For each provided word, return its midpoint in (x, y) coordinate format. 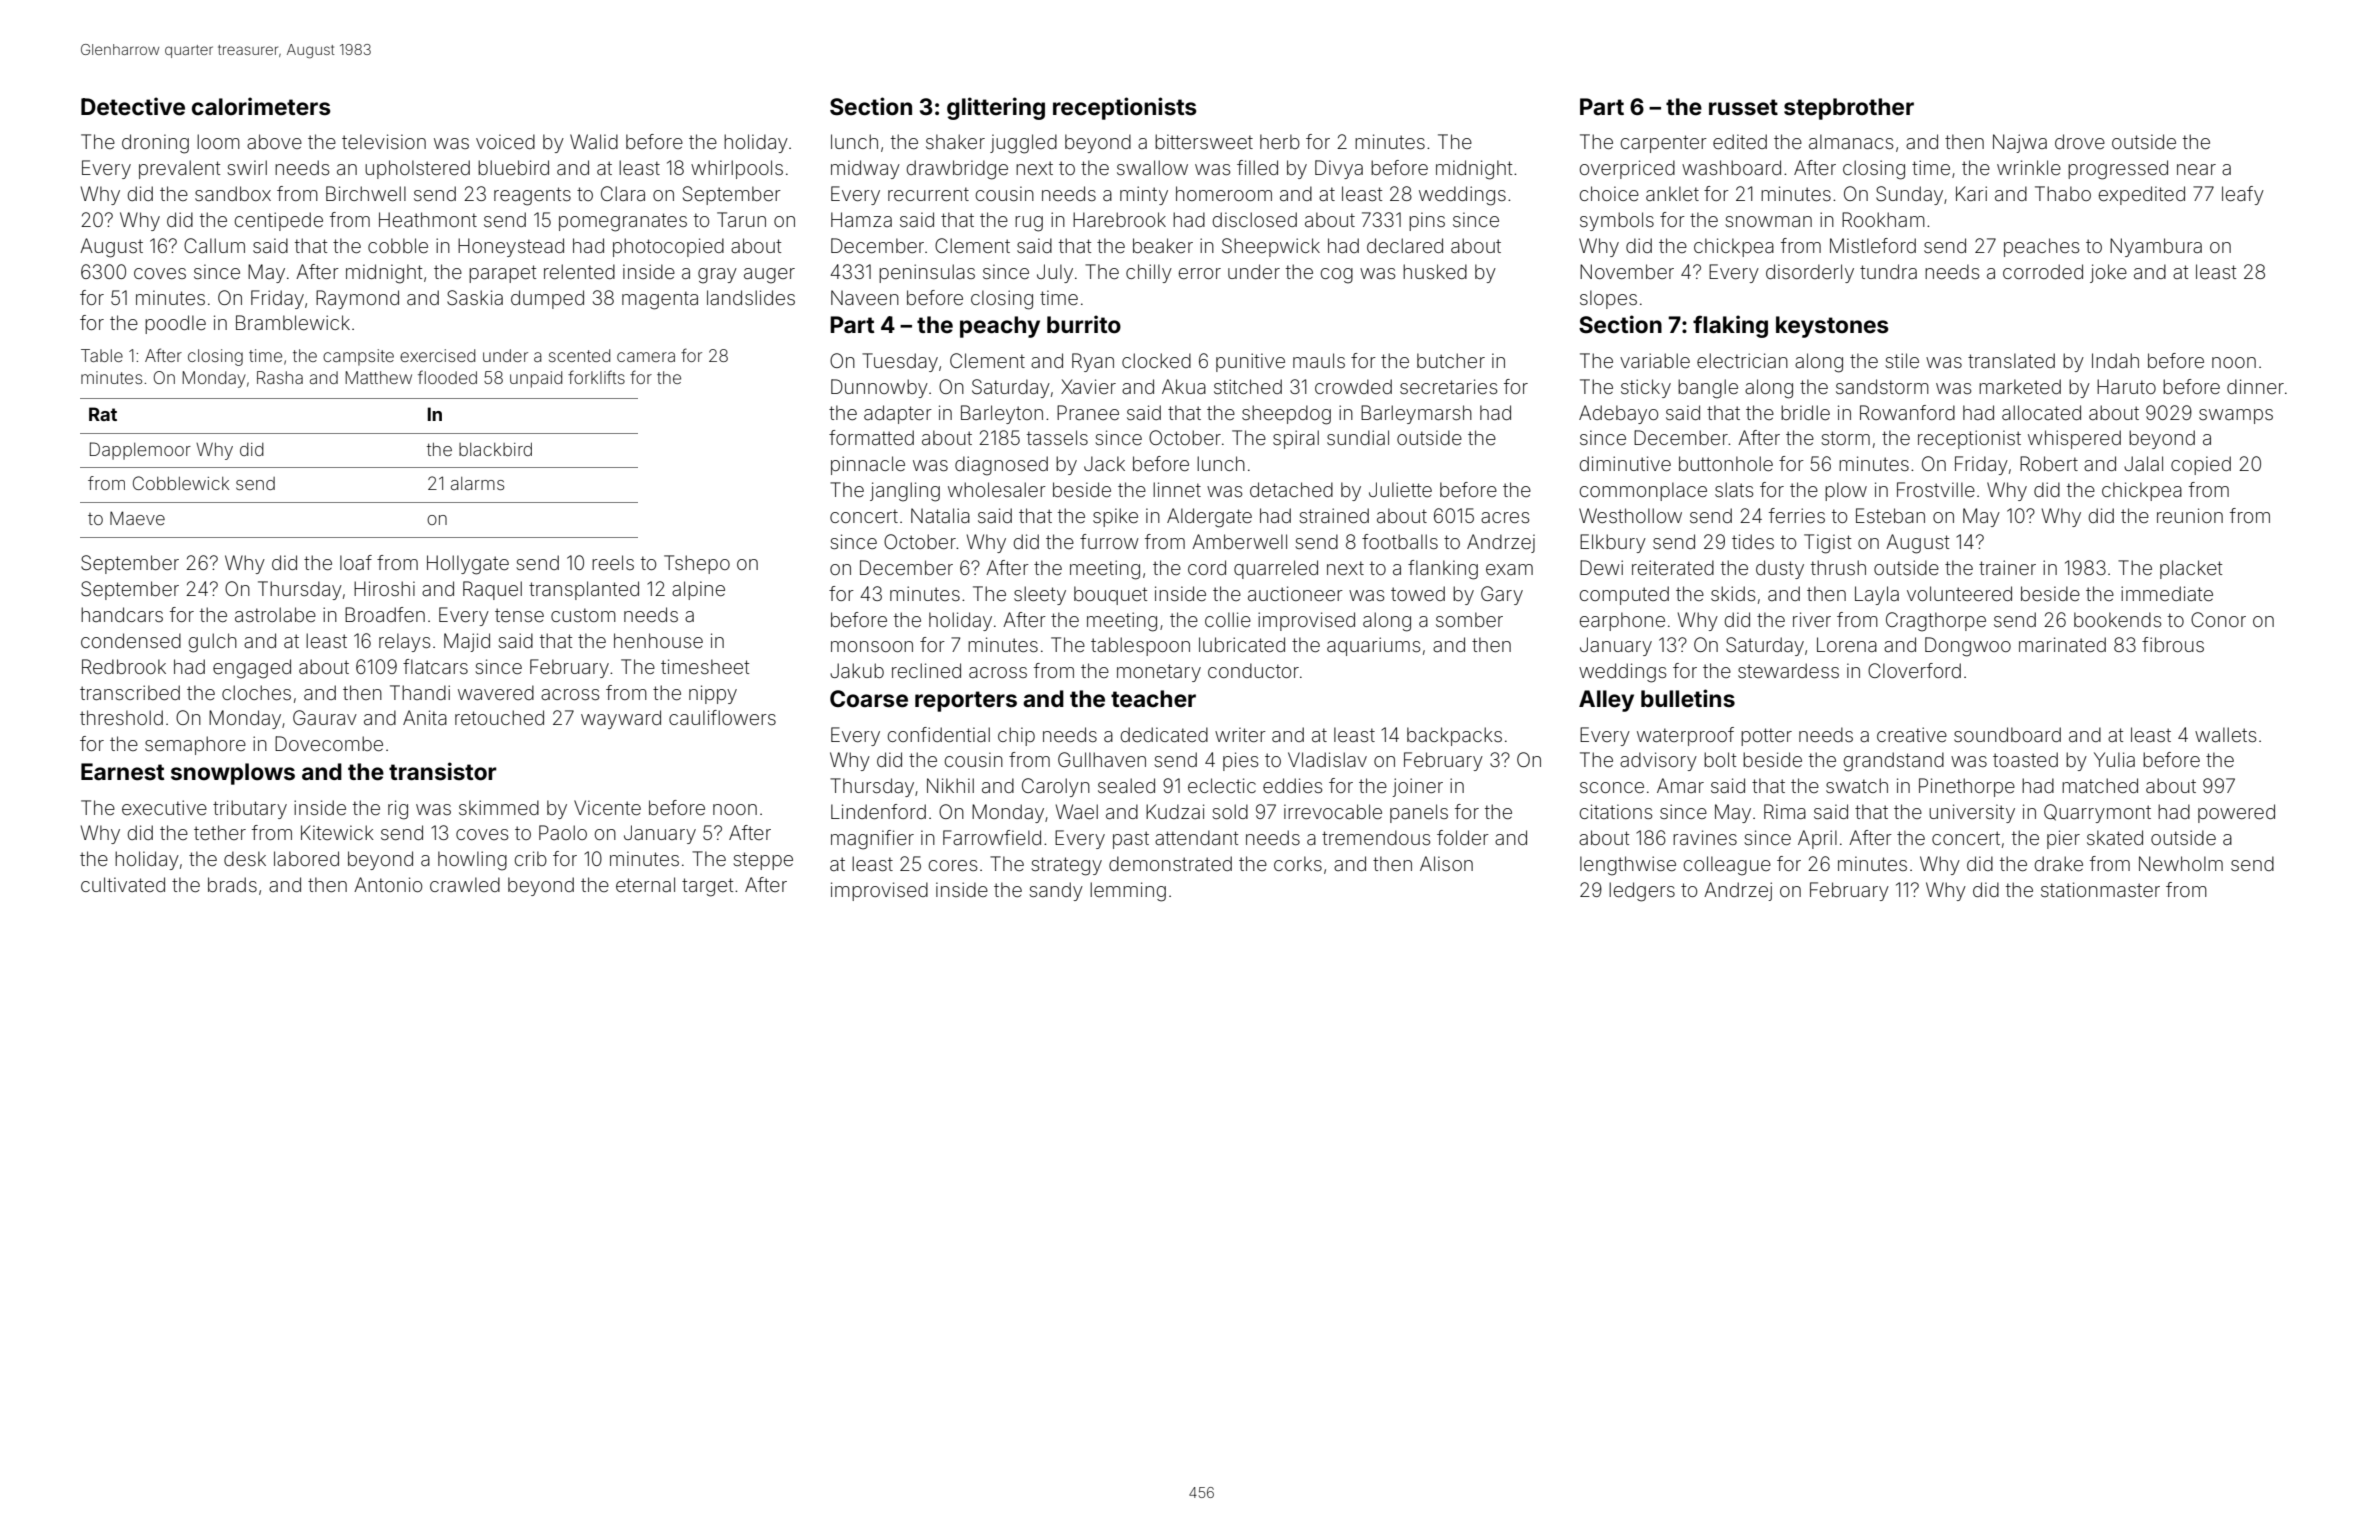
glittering (996, 108)
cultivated (123, 884)
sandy (1056, 891)
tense (519, 615)
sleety (1040, 595)
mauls (1319, 360)
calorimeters (261, 106)
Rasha (280, 377)
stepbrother (1849, 109)
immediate (2167, 593)
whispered (2074, 439)
